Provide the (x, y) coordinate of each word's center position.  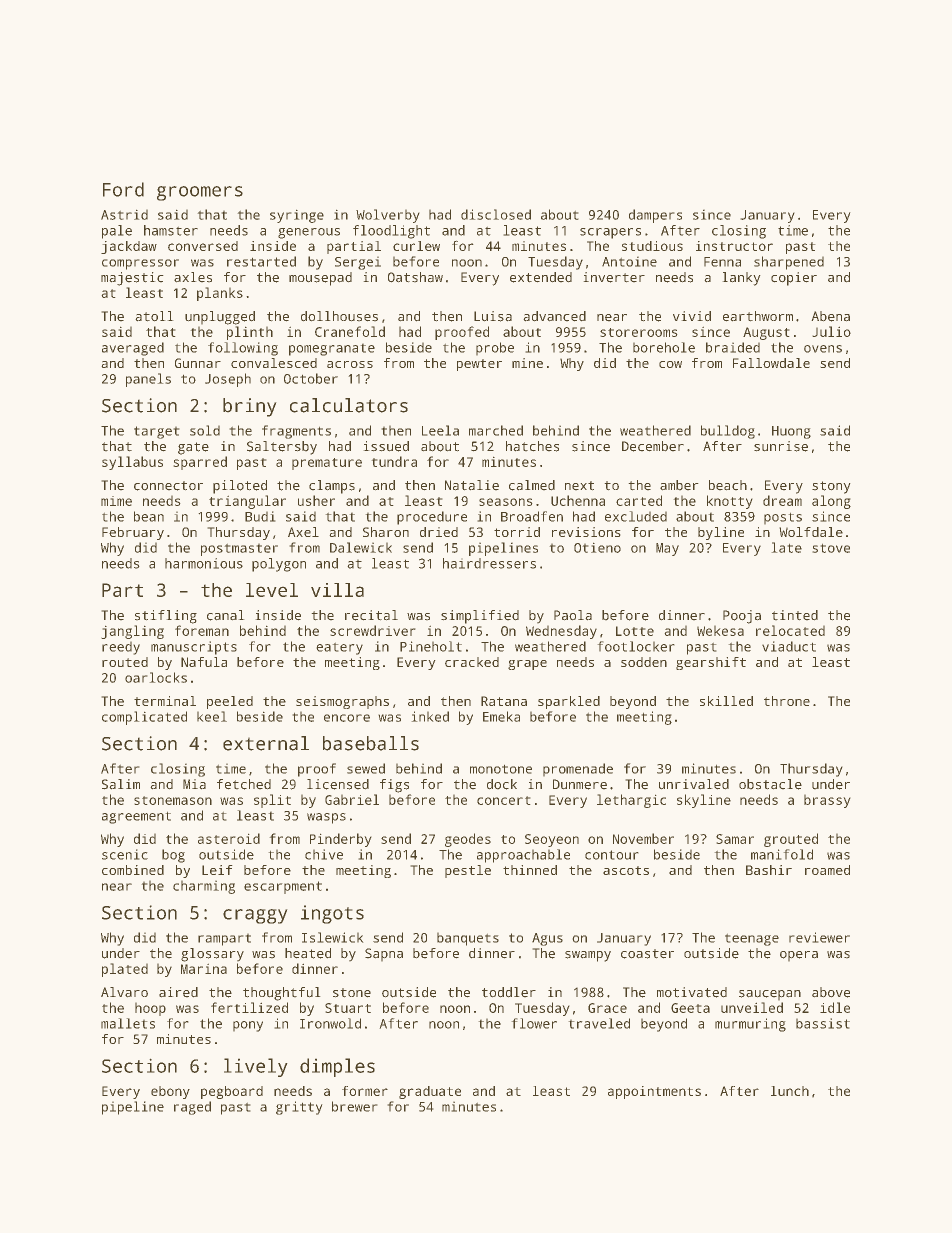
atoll (154, 316)
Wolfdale (811, 532)
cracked (472, 662)
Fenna (722, 262)
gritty (299, 1108)
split (272, 801)
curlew (416, 246)
